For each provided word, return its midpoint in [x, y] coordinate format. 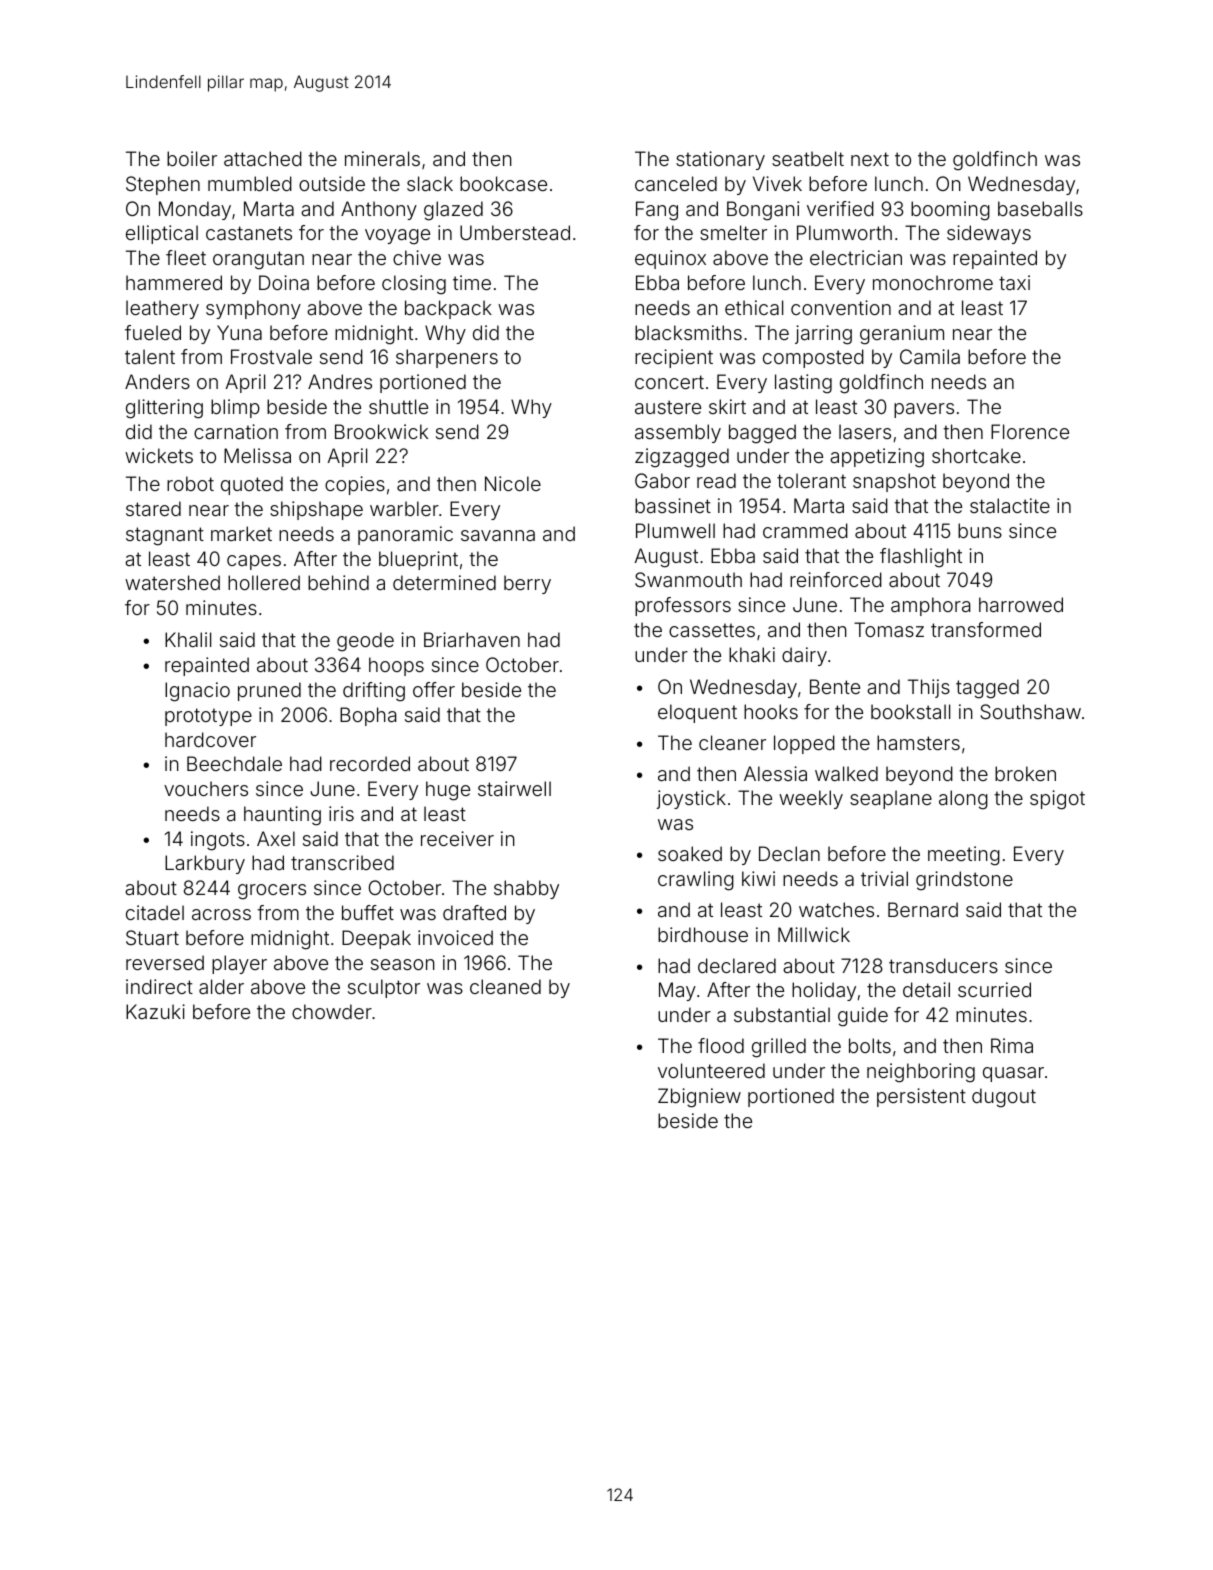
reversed [165, 962]
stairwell [514, 788]
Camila [930, 356]
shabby [526, 889]
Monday [195, 210]
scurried [994, 989]
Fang [657, 211]
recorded [370, 763]
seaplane [891, 799]
